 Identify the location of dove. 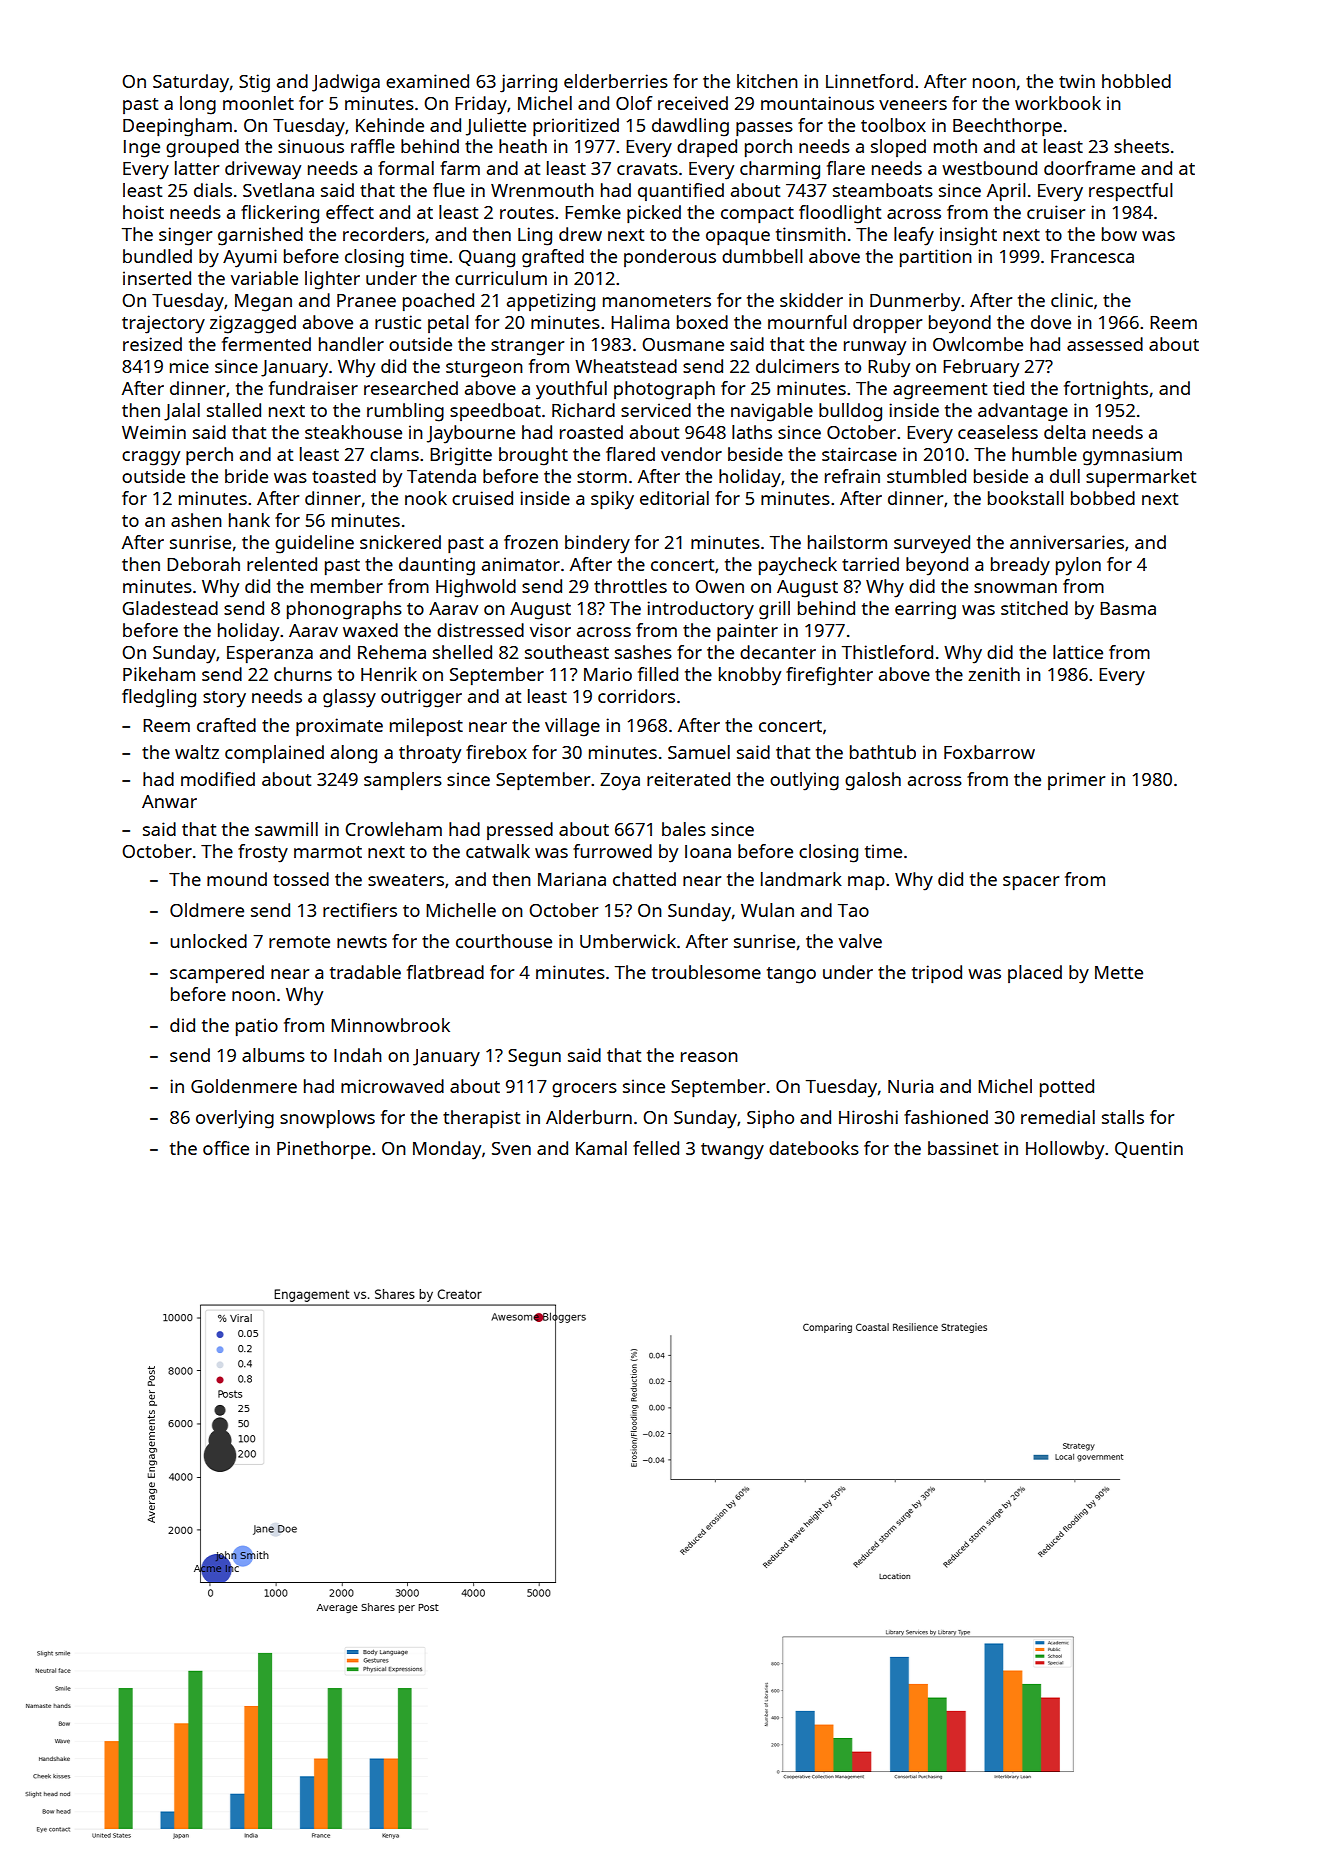
(1051, 322).
